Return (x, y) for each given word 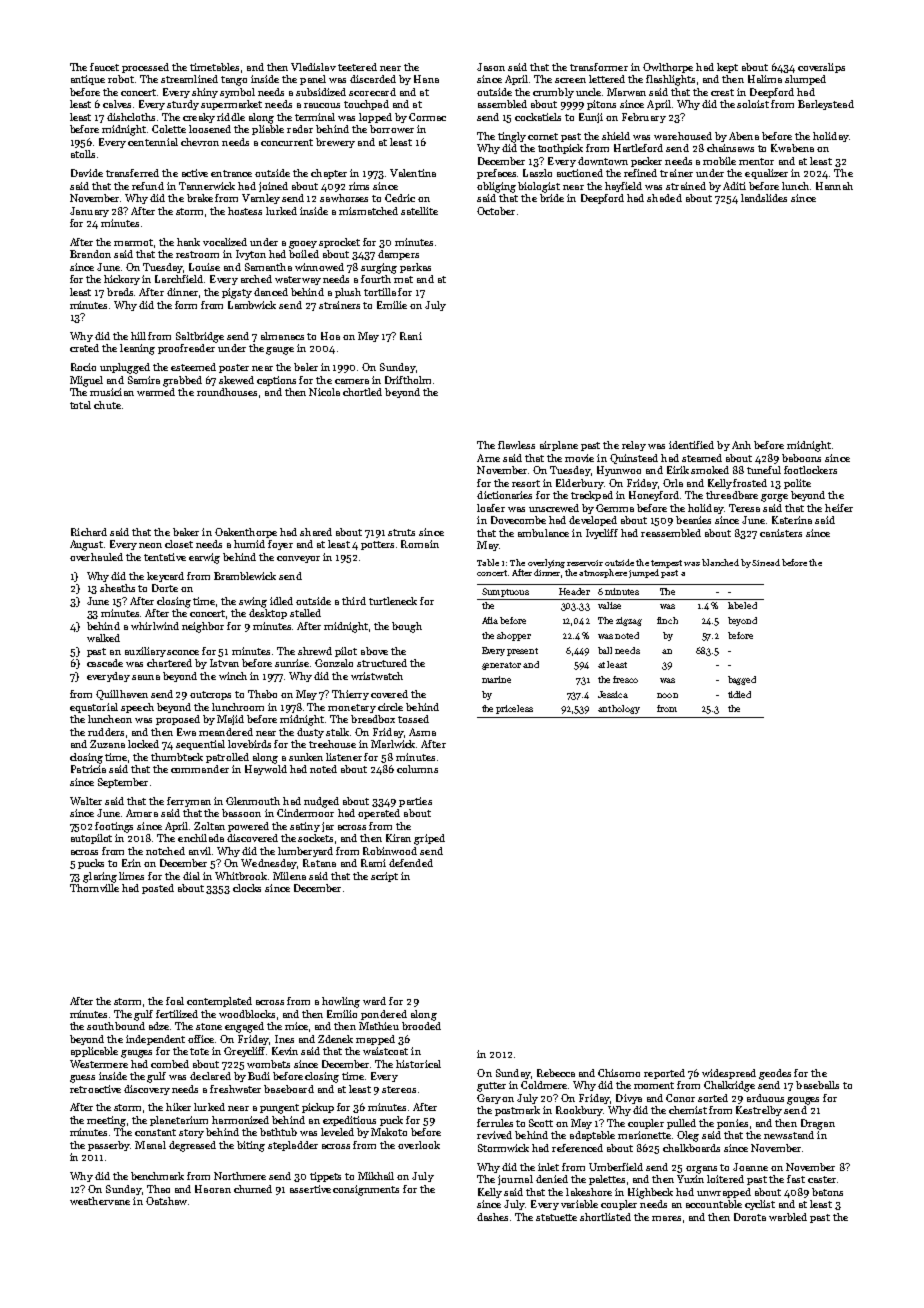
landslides (764, 198)
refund (148, 186)
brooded (421, 1026)
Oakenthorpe (246, 533)
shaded (664, 198)
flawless (516, 445)
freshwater (235, 1089)
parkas (415, 268)
